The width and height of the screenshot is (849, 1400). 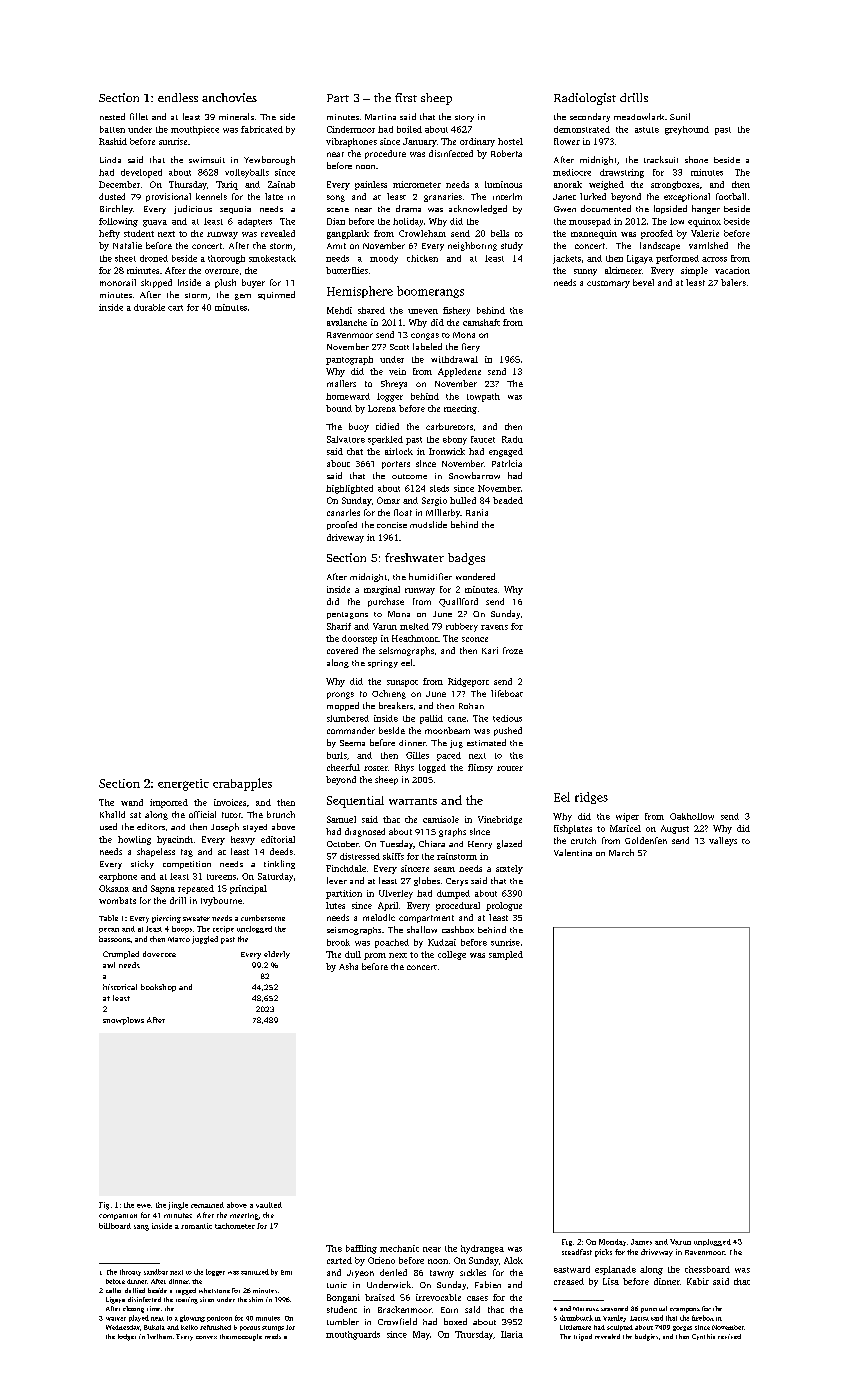 What do you see at coordinates (348, 966) in the screenshot?
I see `Asha` at bounding box center [348, 966].
